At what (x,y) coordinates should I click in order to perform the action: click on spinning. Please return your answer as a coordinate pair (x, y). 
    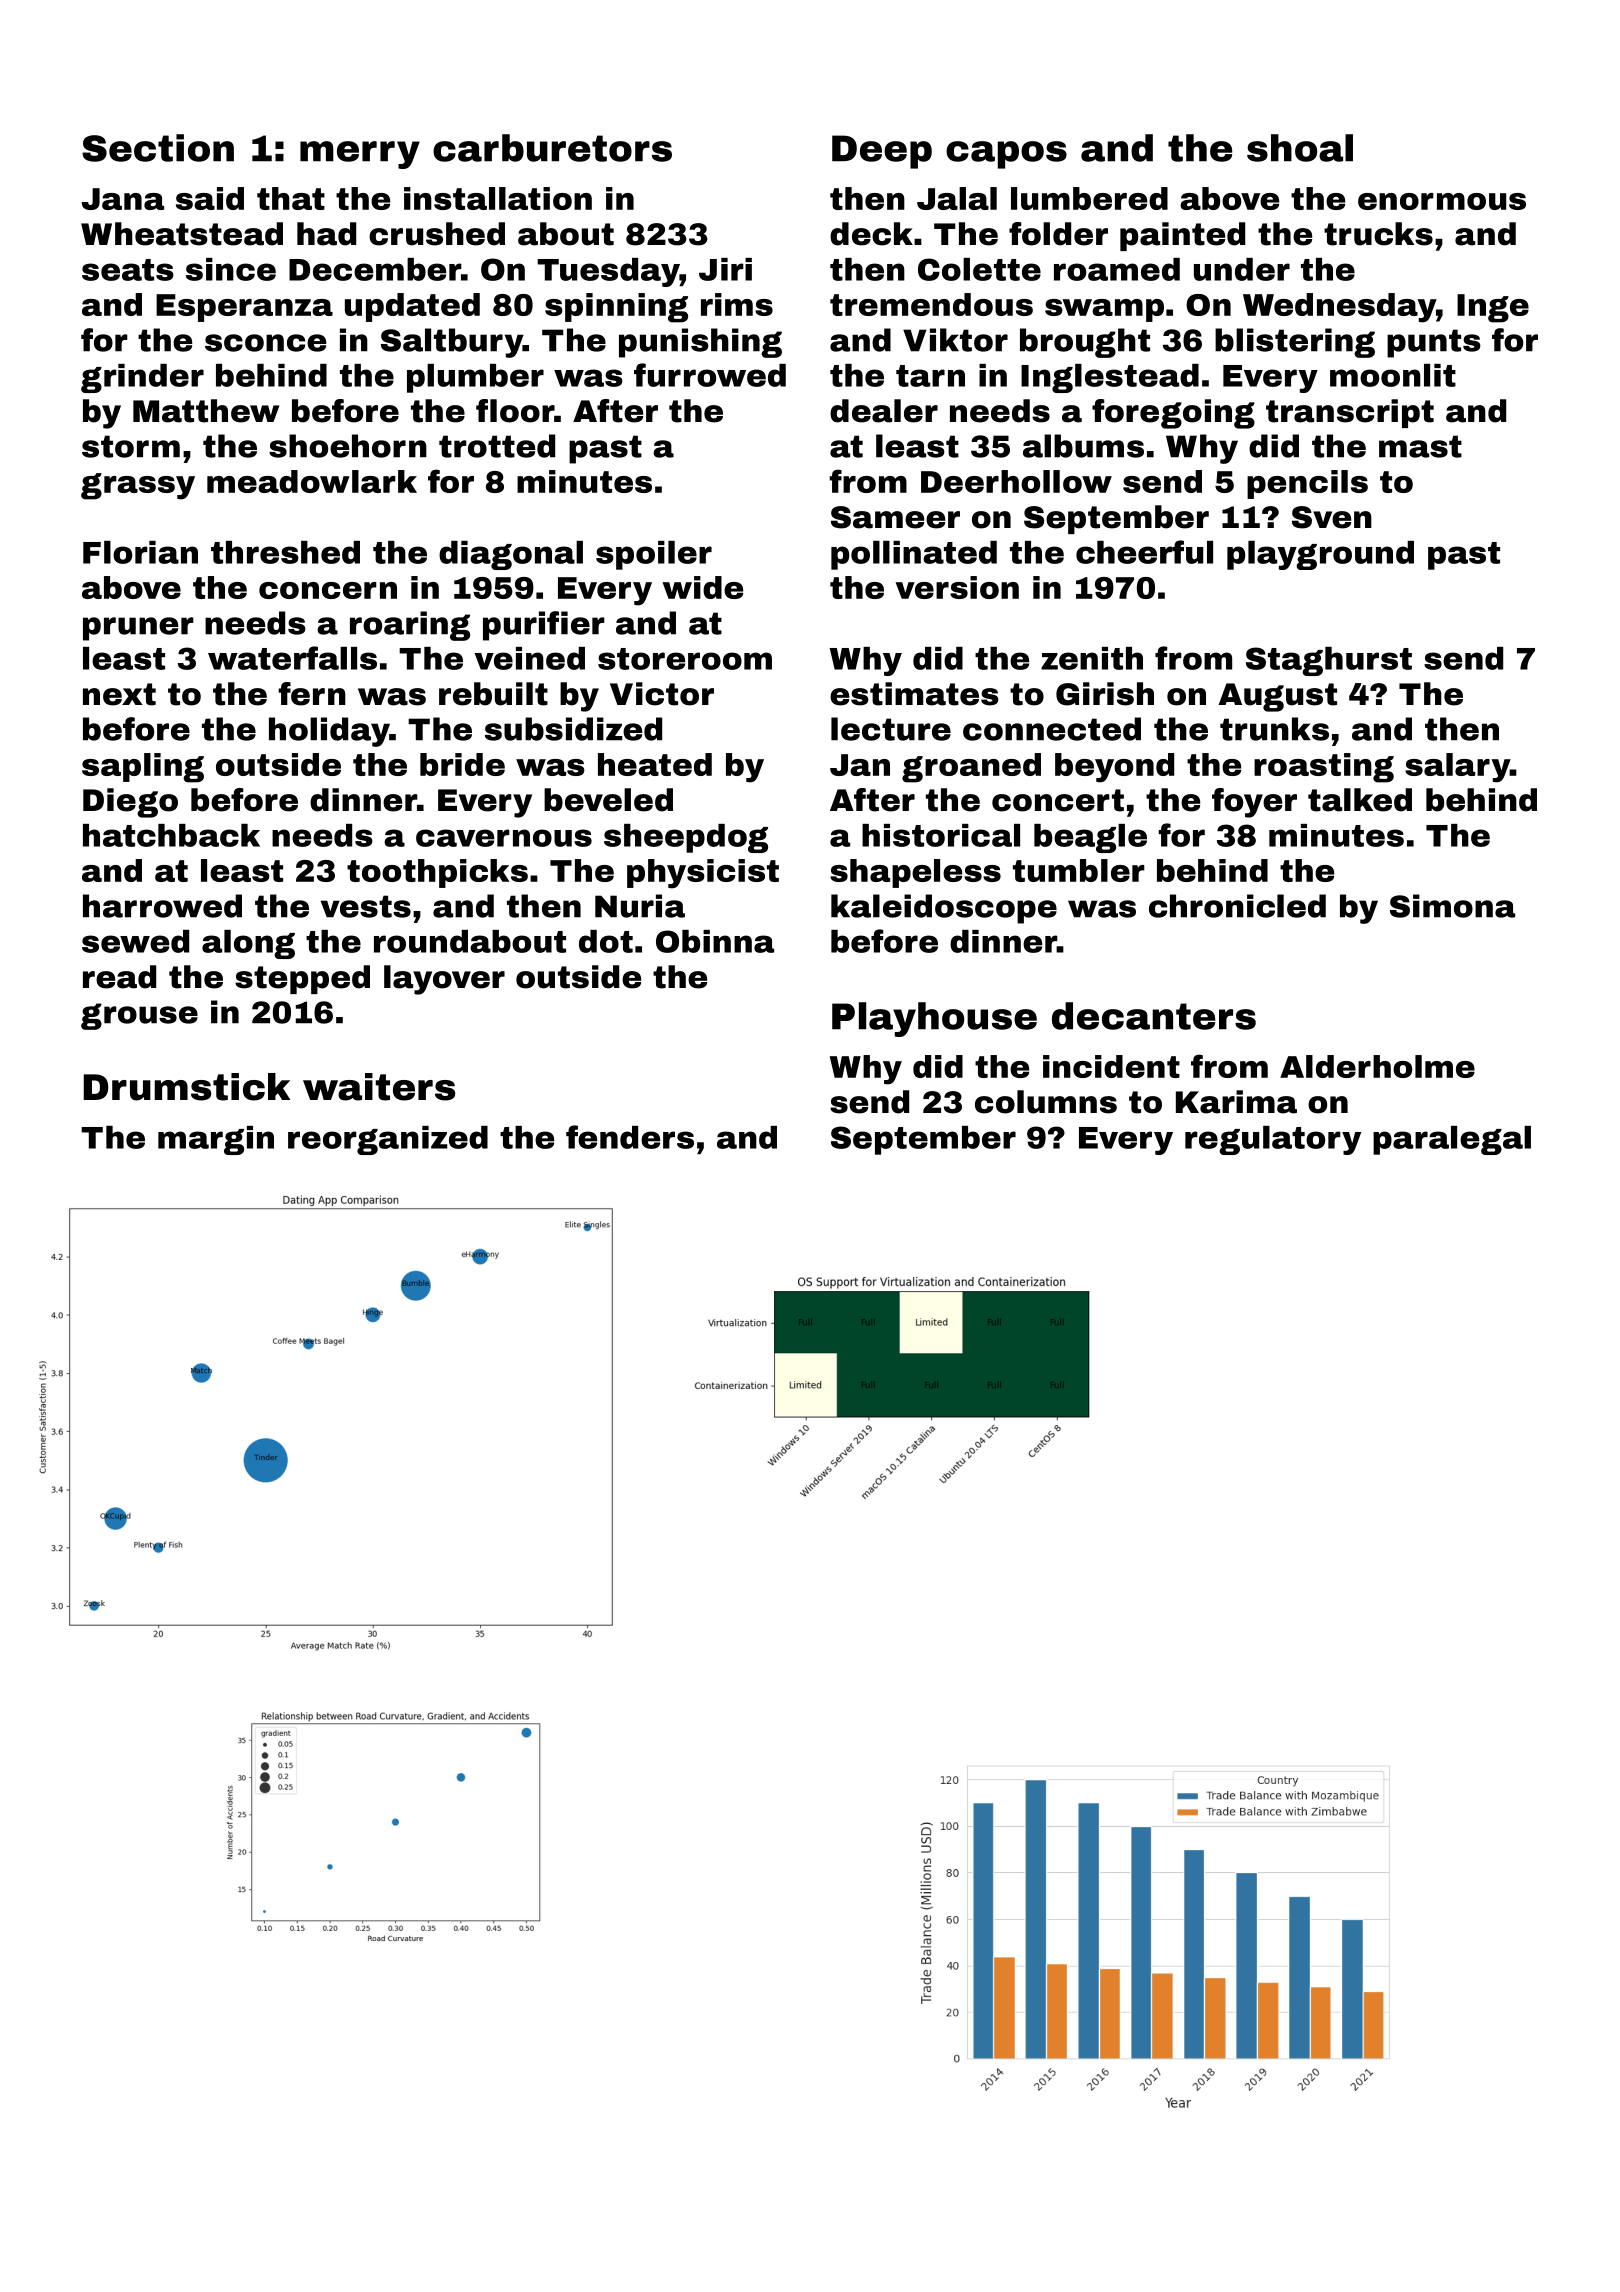
    Looking at the image, I should click on (616, 308).
